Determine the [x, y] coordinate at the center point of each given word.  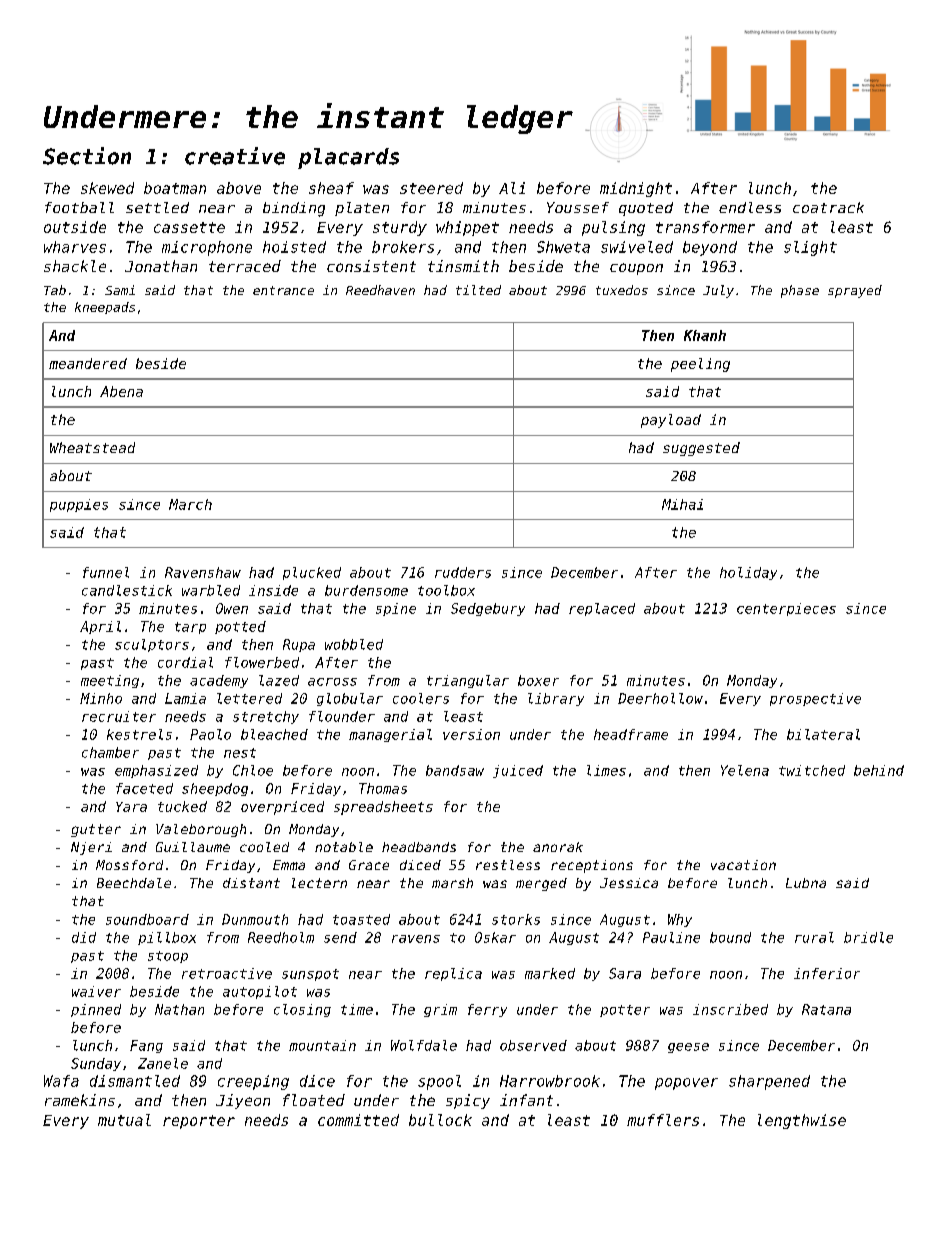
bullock [440, 1120]
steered [431, 188]
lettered [249, 698]
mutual [124, 1120]
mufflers [663, 1120]
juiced [518, 771]
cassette [189, 227]
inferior [827, 973]
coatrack [828, 207]
